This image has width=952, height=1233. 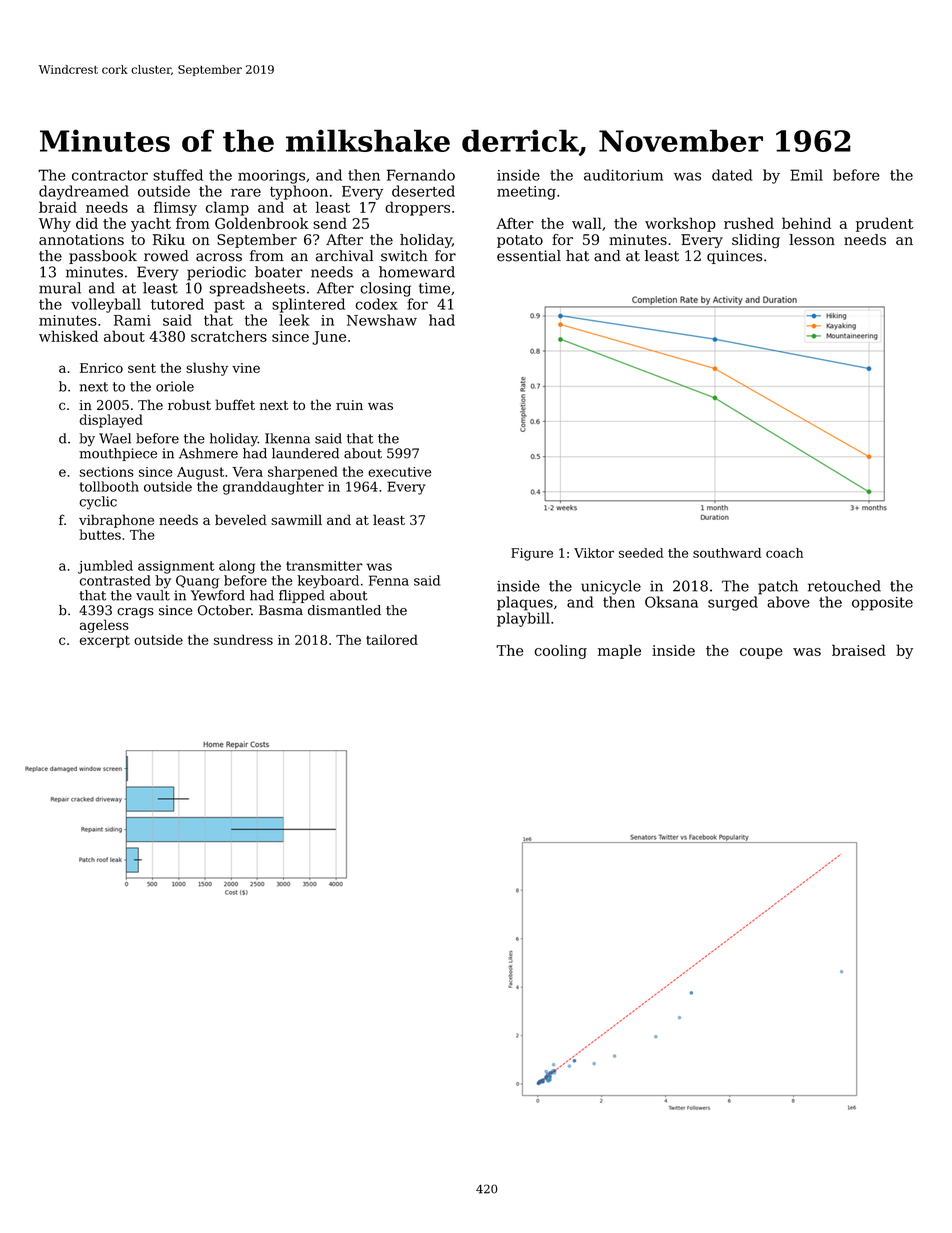 I want to click on slushy, so click(x=207, y=369).
